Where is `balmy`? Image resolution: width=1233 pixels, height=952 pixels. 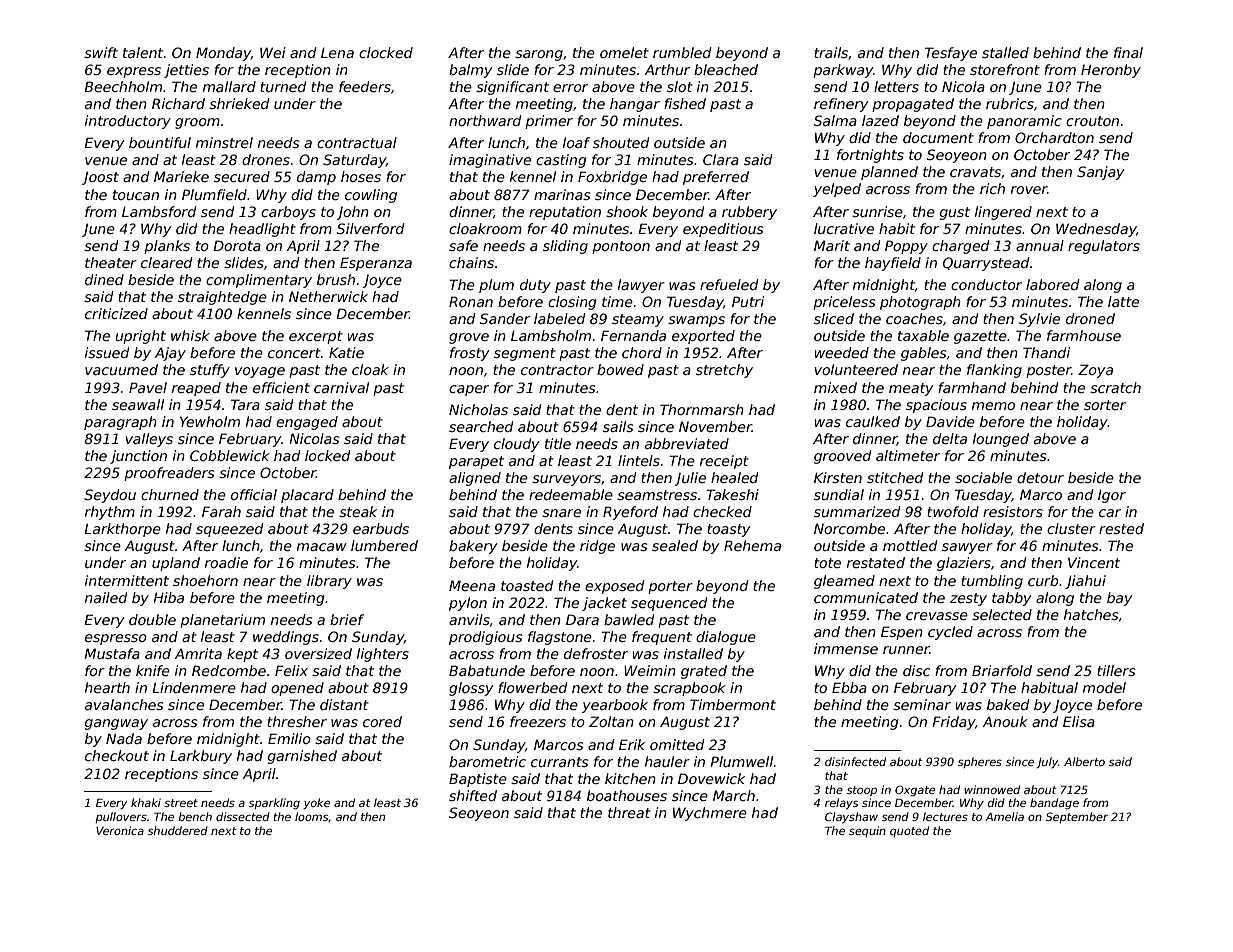
balmy is located at coordinates (470, 71).
